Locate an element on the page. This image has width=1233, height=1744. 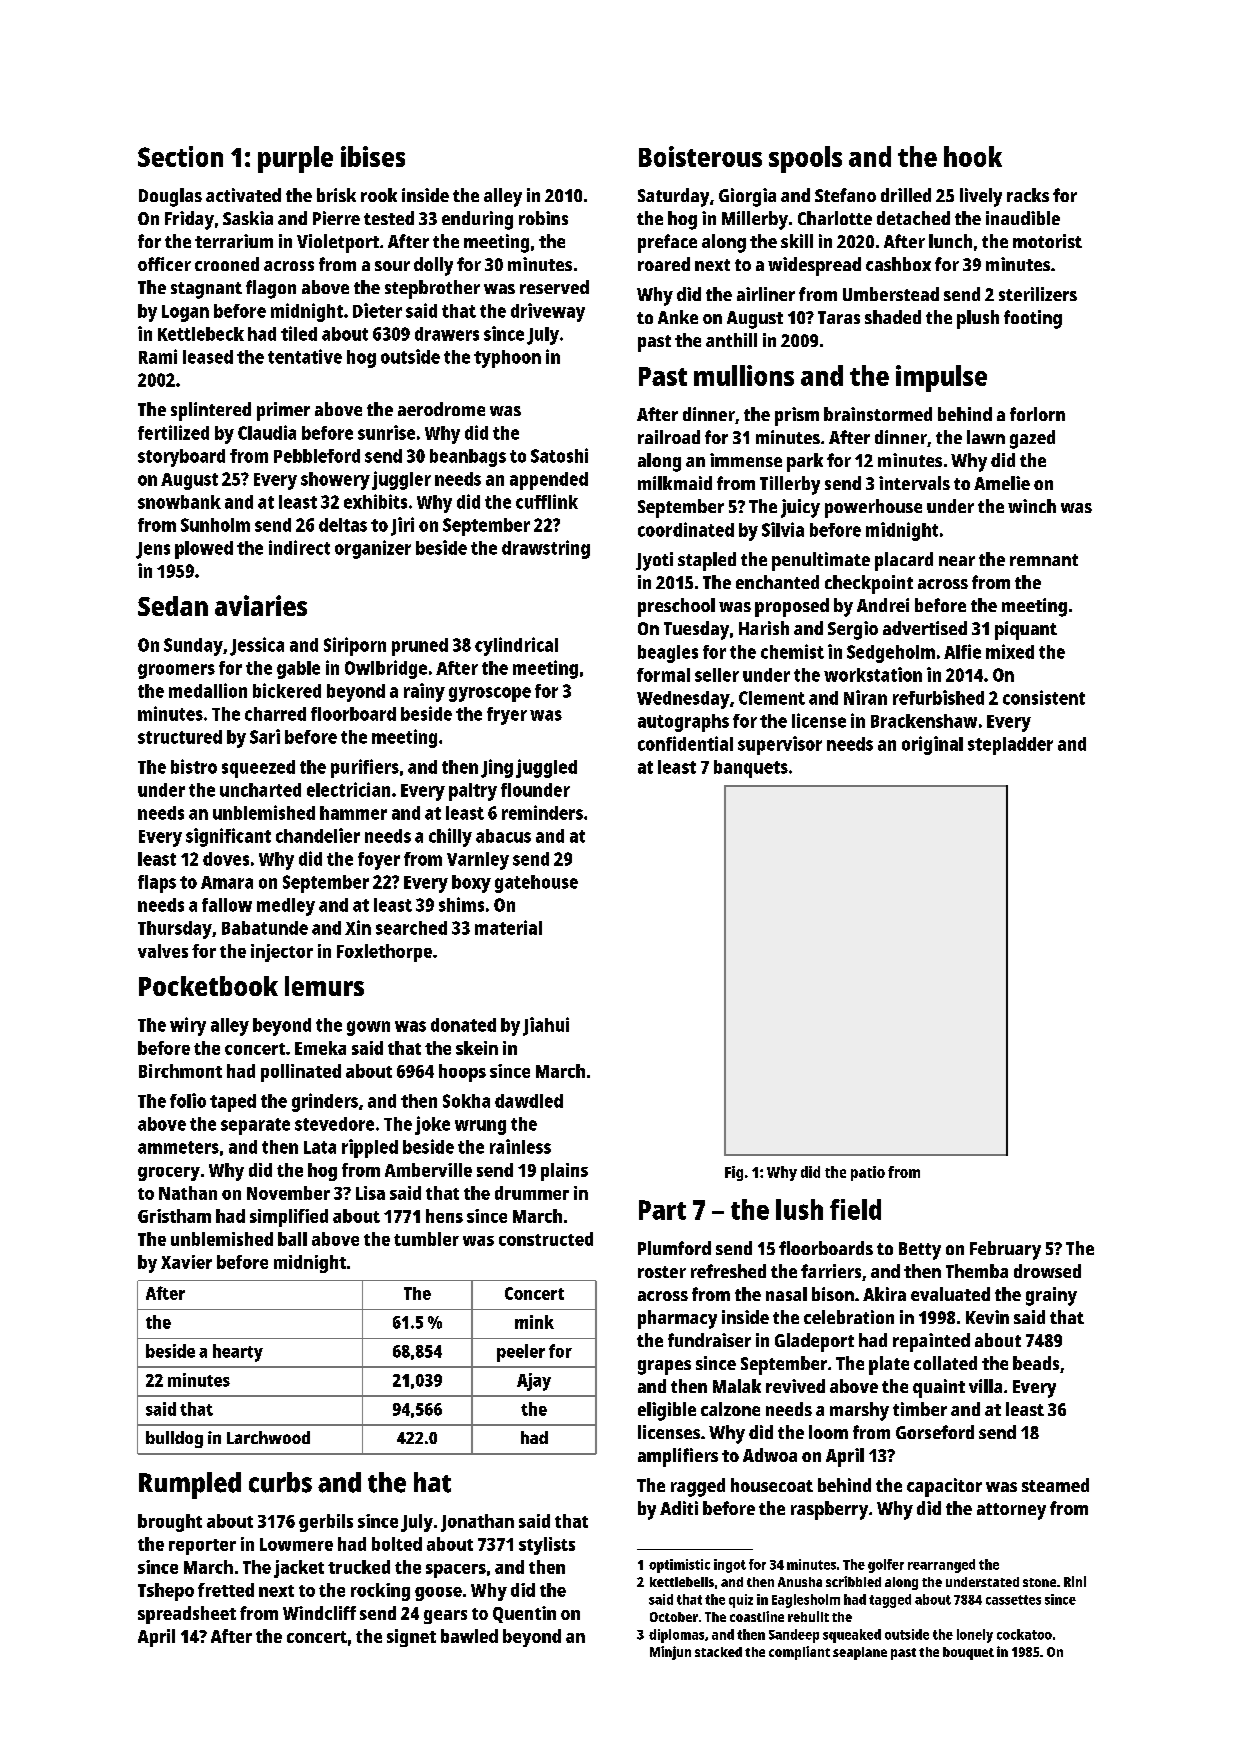
valves is located at coordinates (163, 951).
